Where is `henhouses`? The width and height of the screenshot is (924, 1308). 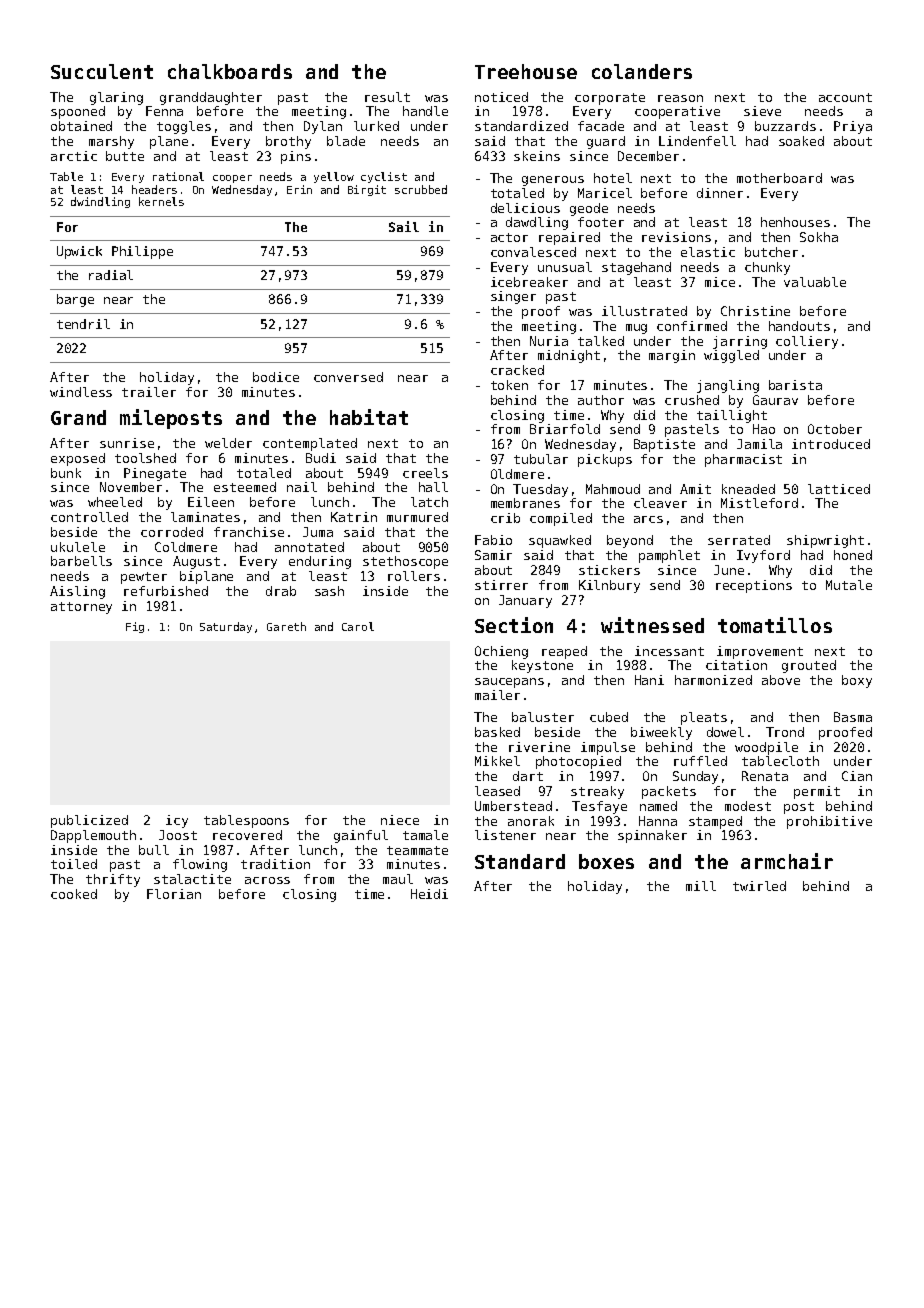 henhouses is located at coordinates (795, 222).
